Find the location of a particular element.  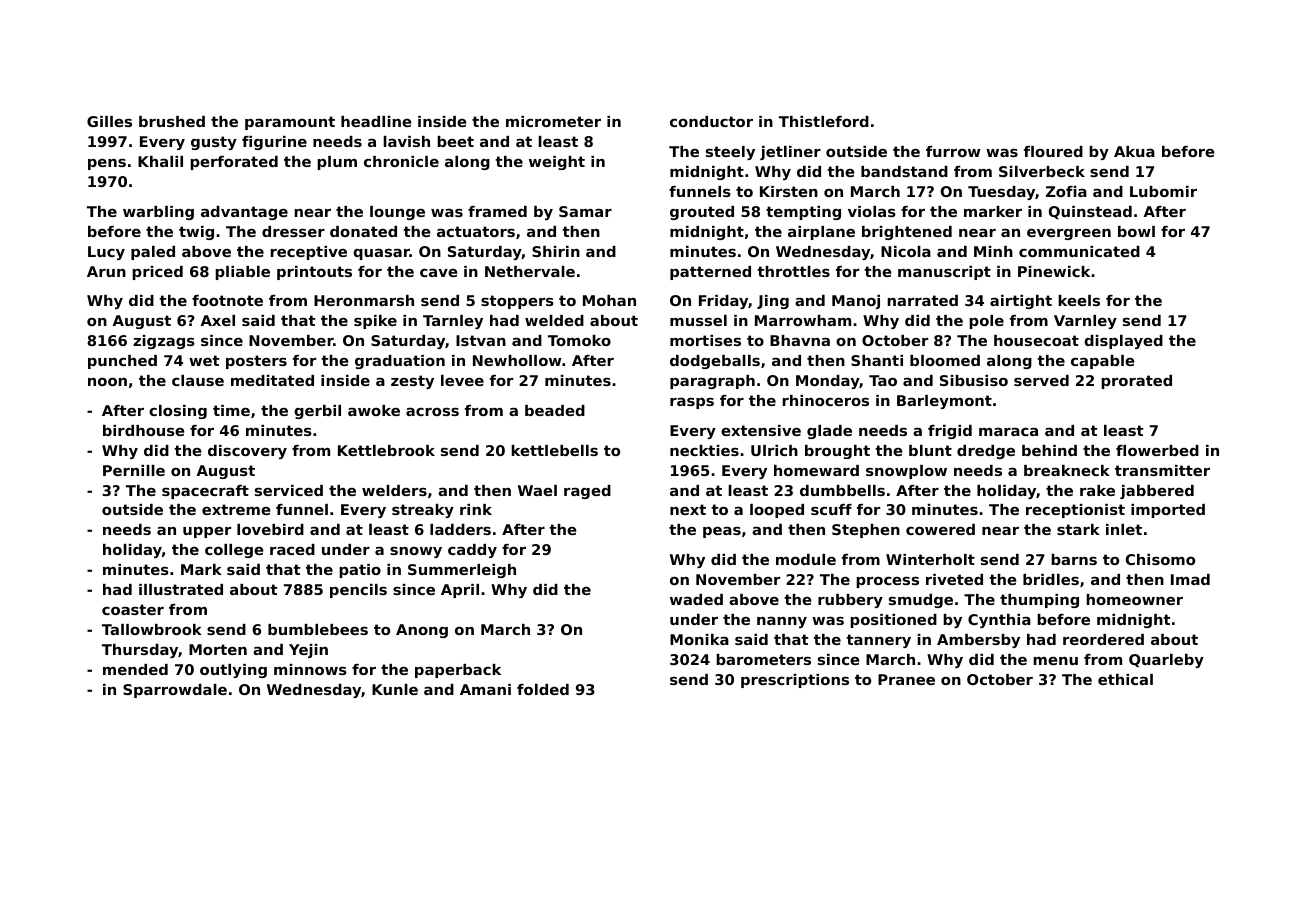

micrometer is located at coordinates (553, 121).
